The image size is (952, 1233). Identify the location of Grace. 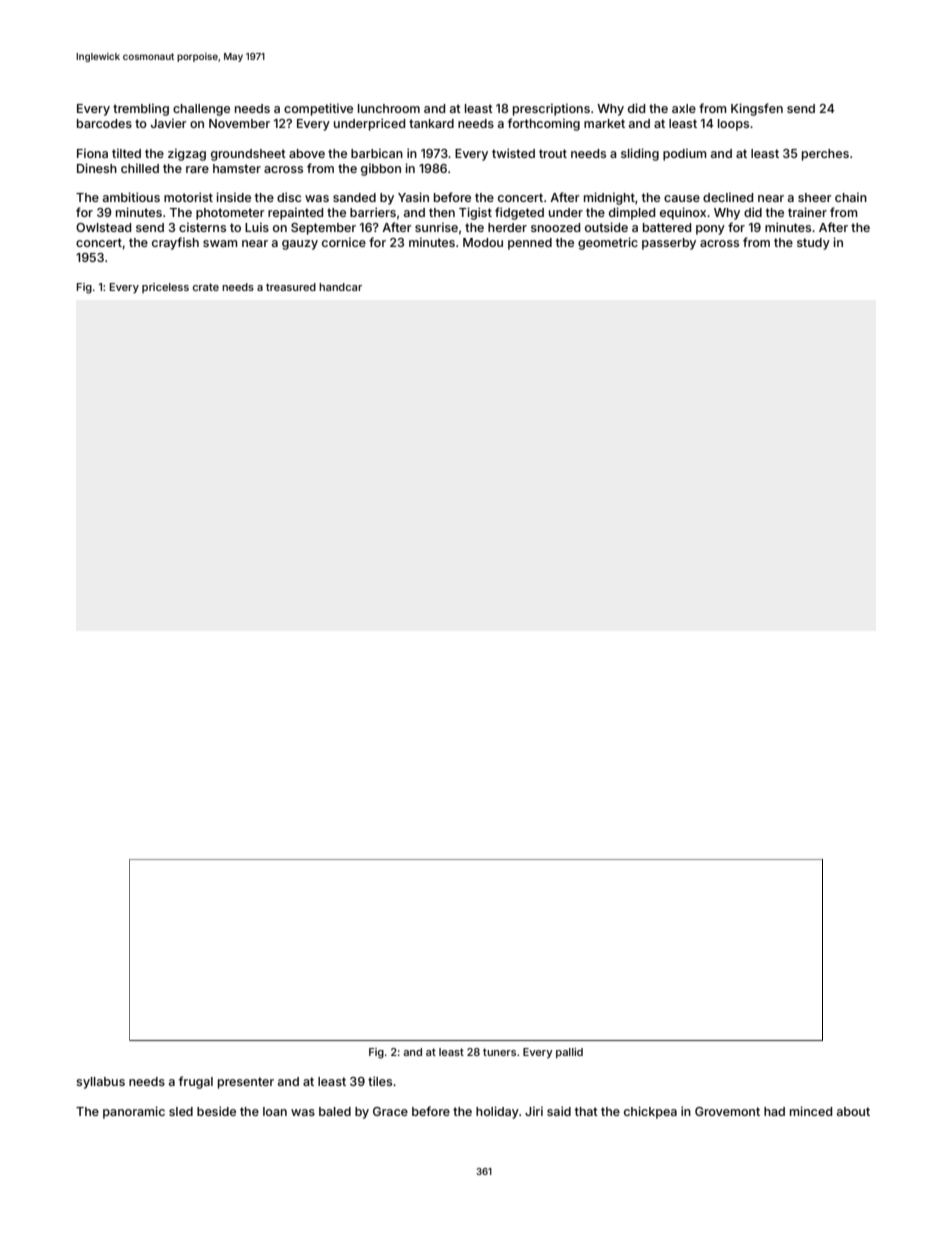
(390, 1111).
